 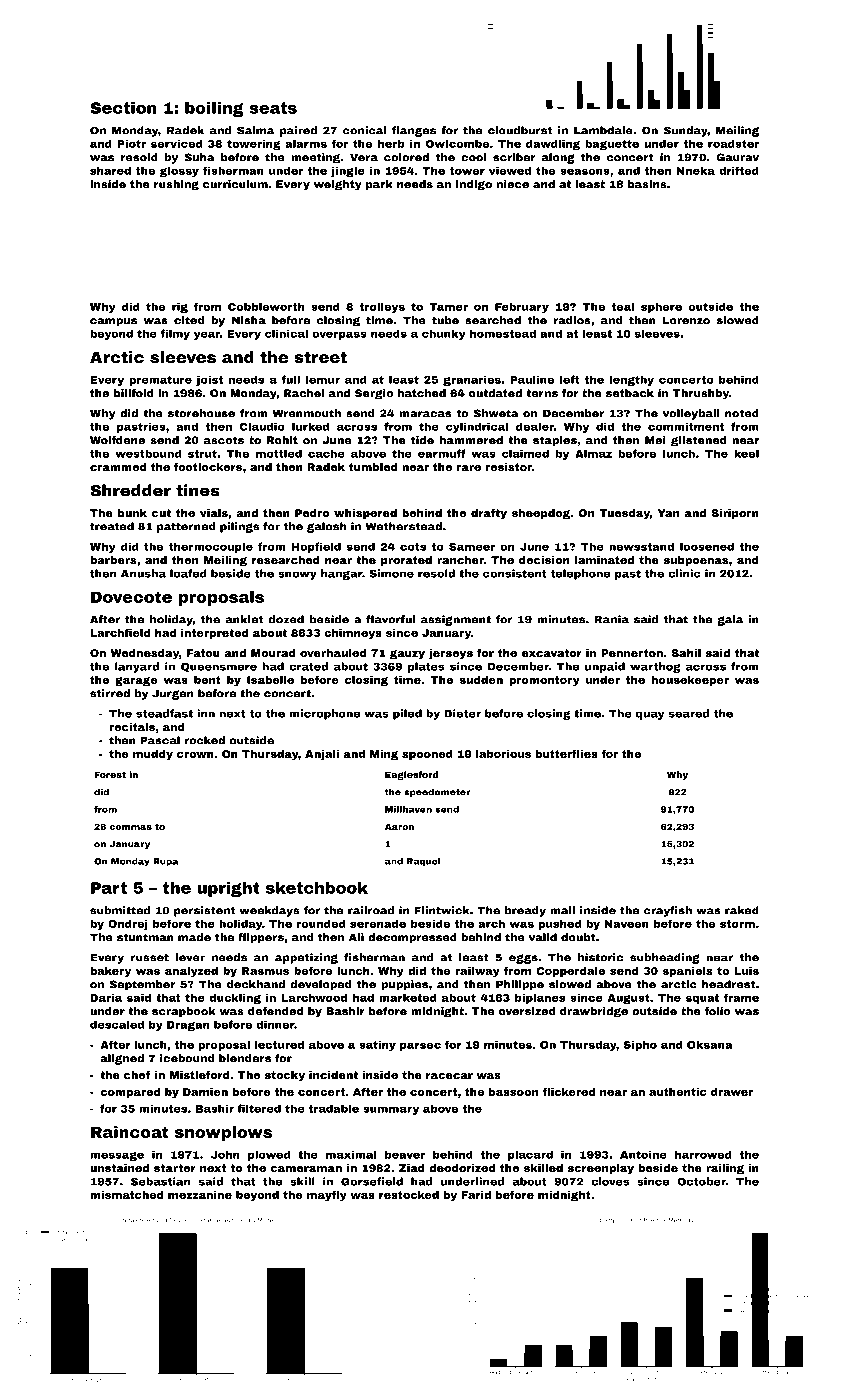 What do you see at coordinates (567, 753) in the screenshot?
I see `butterflies` at bounding box center [567, 753].
